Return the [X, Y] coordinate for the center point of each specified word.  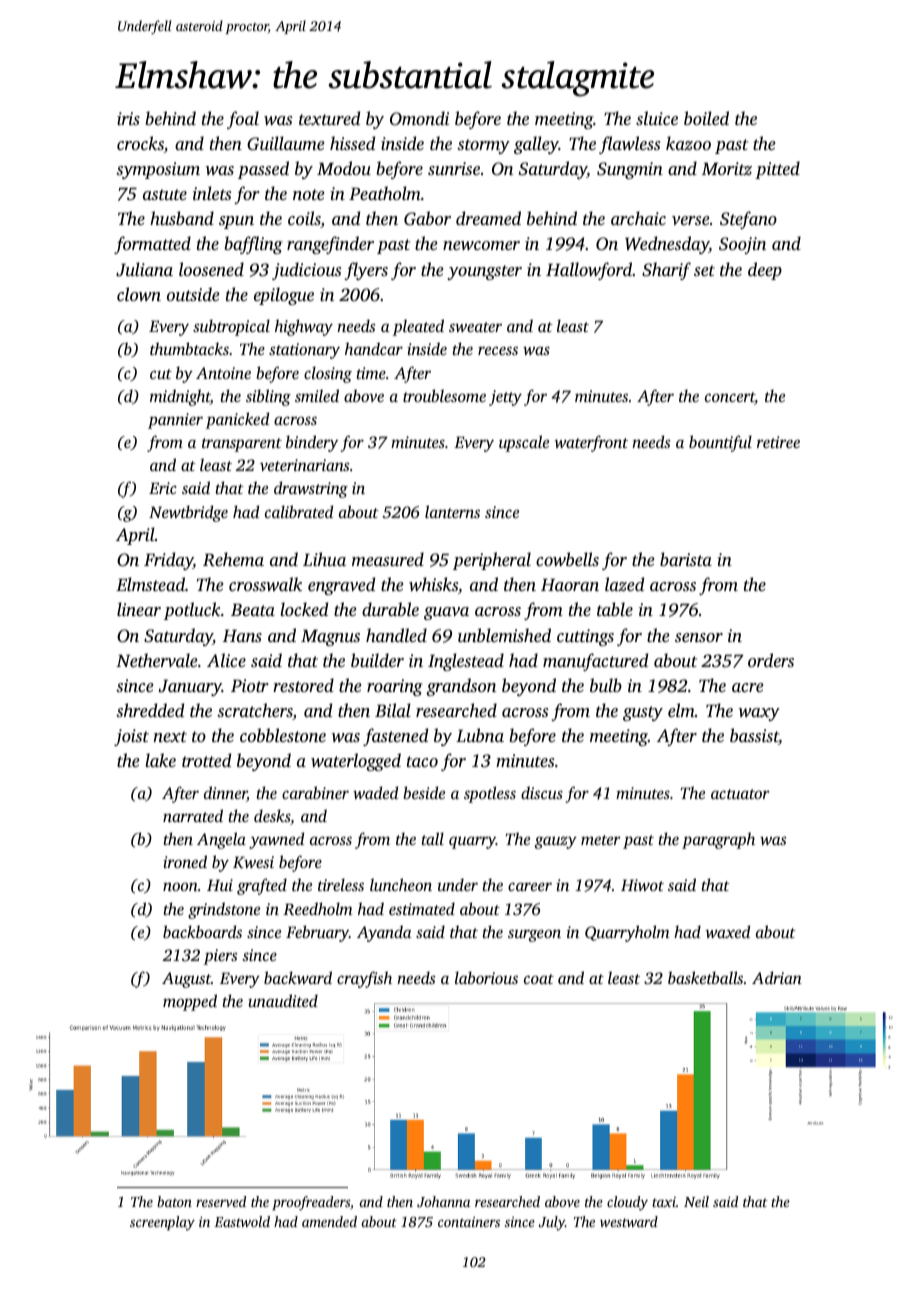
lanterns [452, 511]
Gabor [427, 218]
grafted [262, 886]
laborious [486, 977]
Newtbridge [188, 513]
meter [601, 840]
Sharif [666, 271]
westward [629, 1221]
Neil [696, 1201]
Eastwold [242, 1221]
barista [686, 559]
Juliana [144, 269]
